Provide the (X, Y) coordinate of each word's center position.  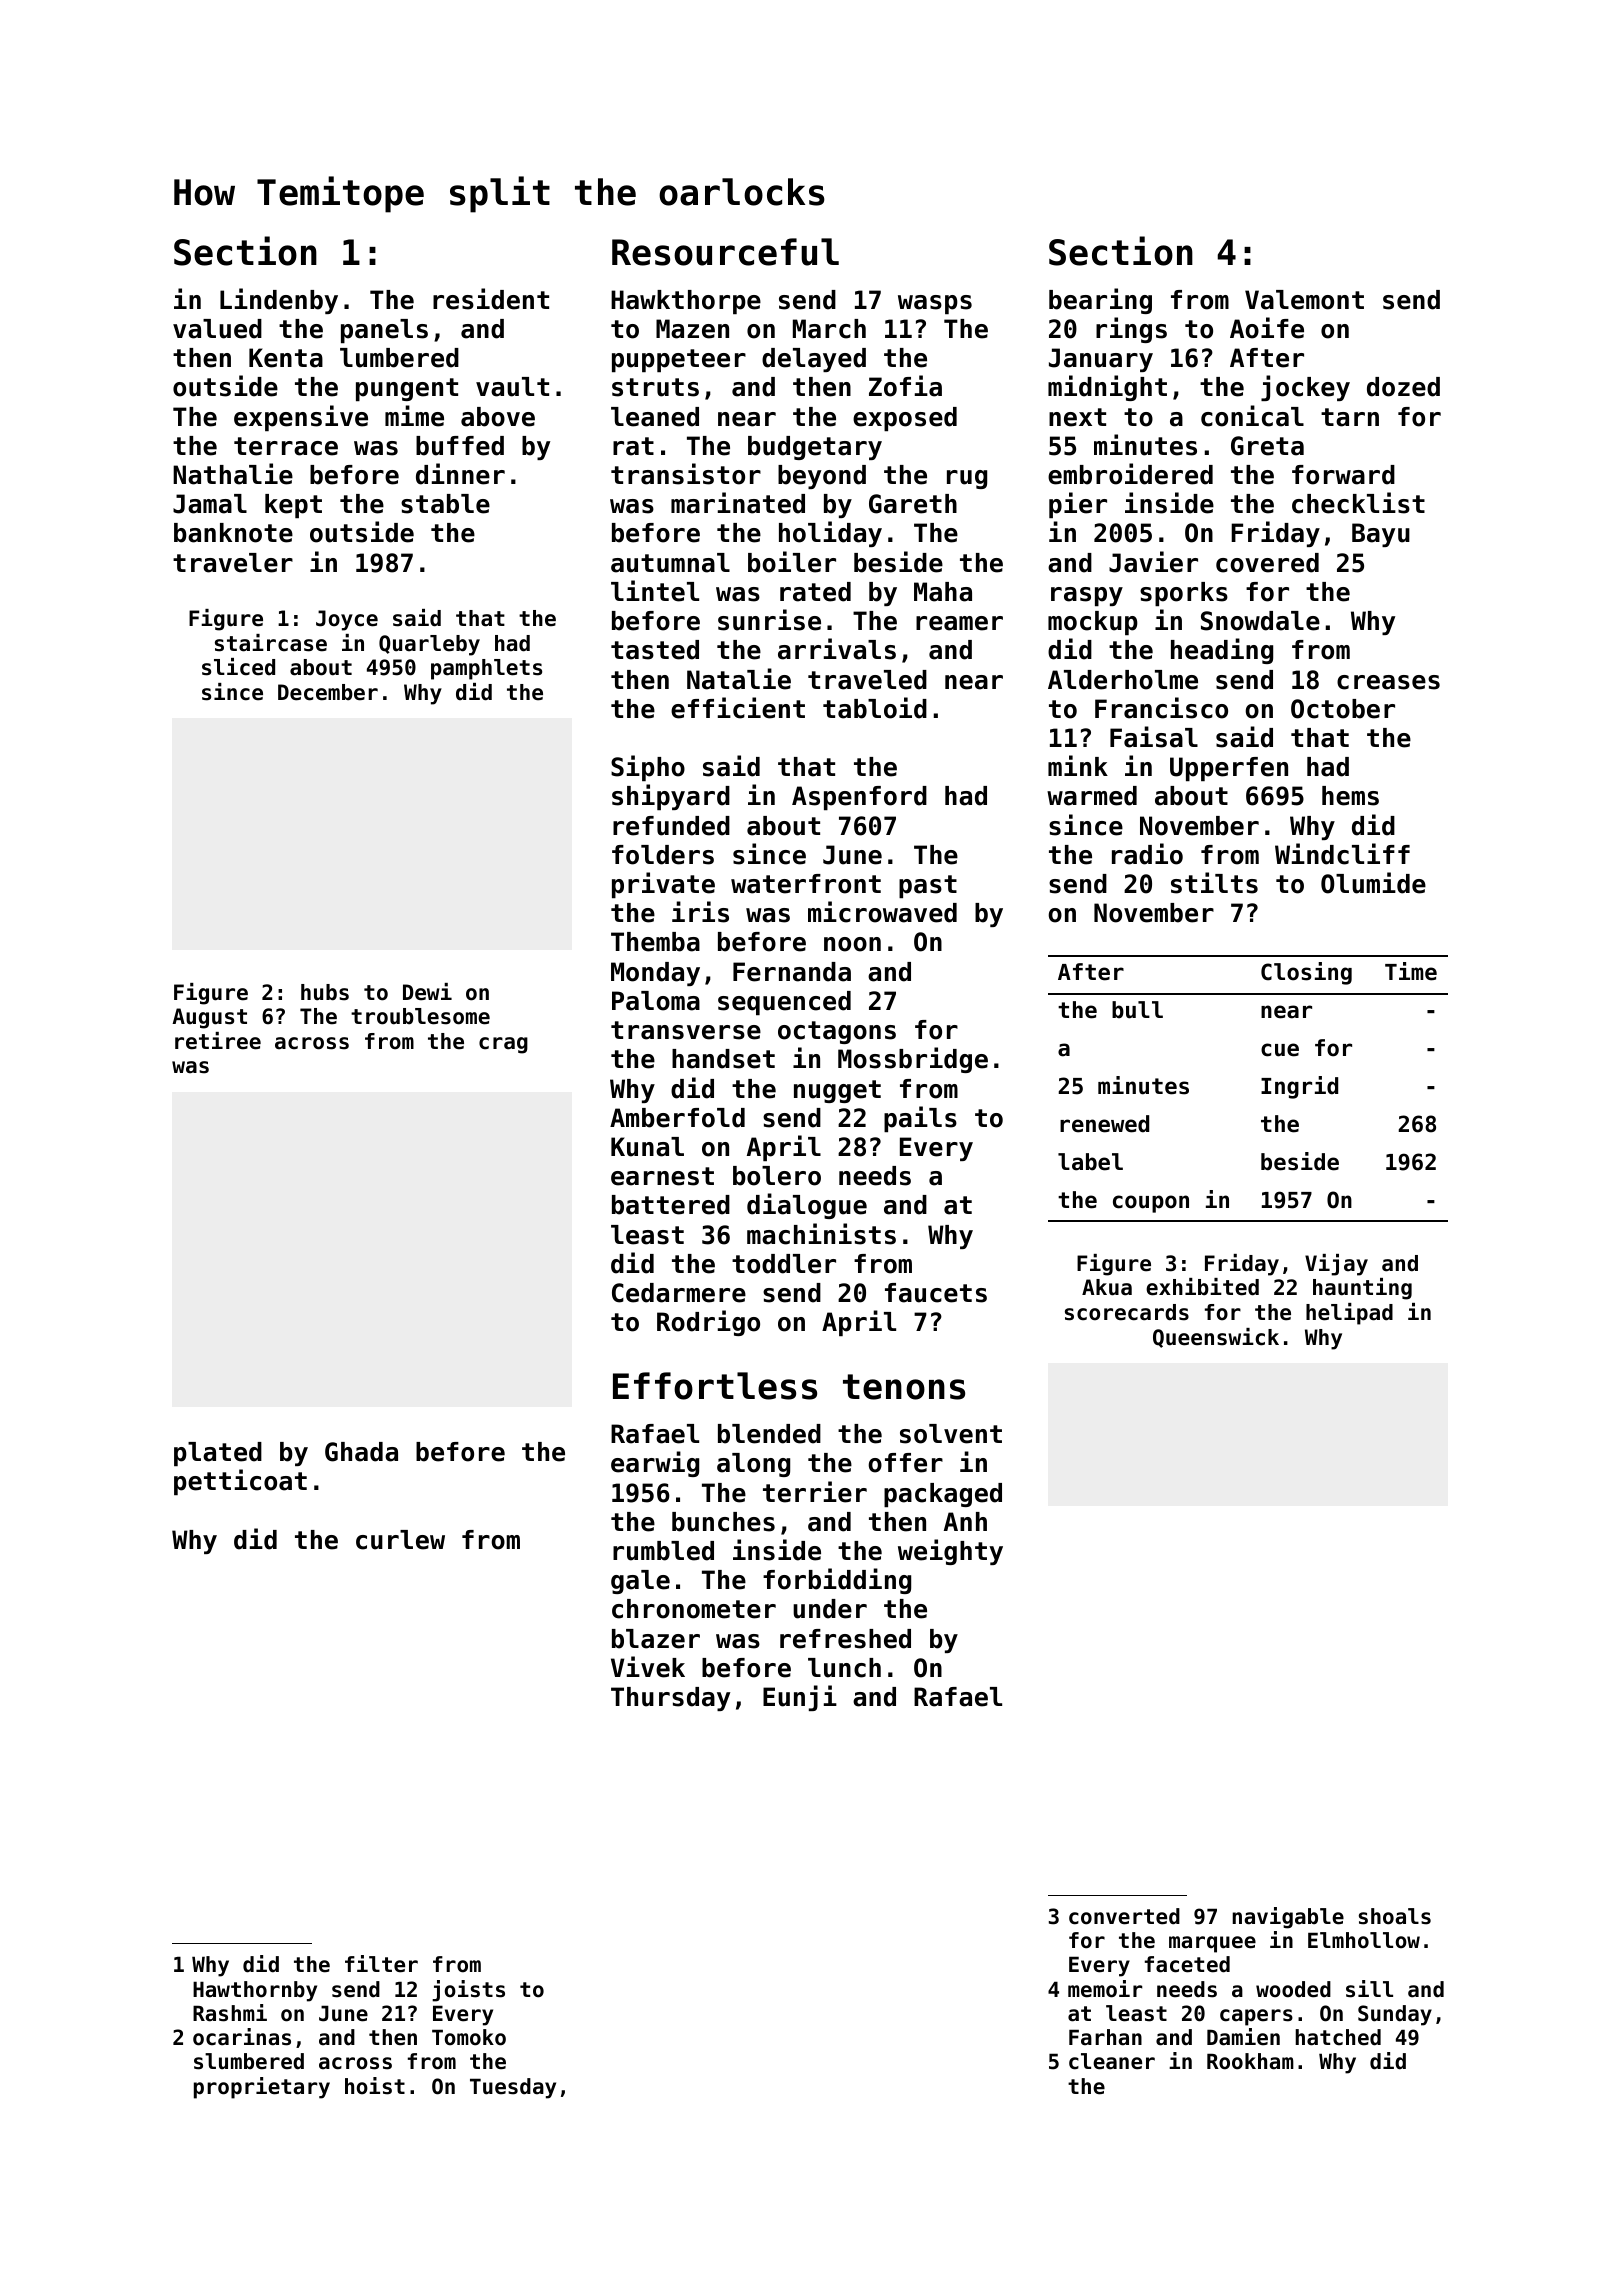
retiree (218, 1041)
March (829, 329)
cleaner (1112, 2061)
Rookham (1250, 2061)
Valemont (1304, 300)
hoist (375, 2086)
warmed (1092, 796)
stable (445, 504)
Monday (655, 974)
